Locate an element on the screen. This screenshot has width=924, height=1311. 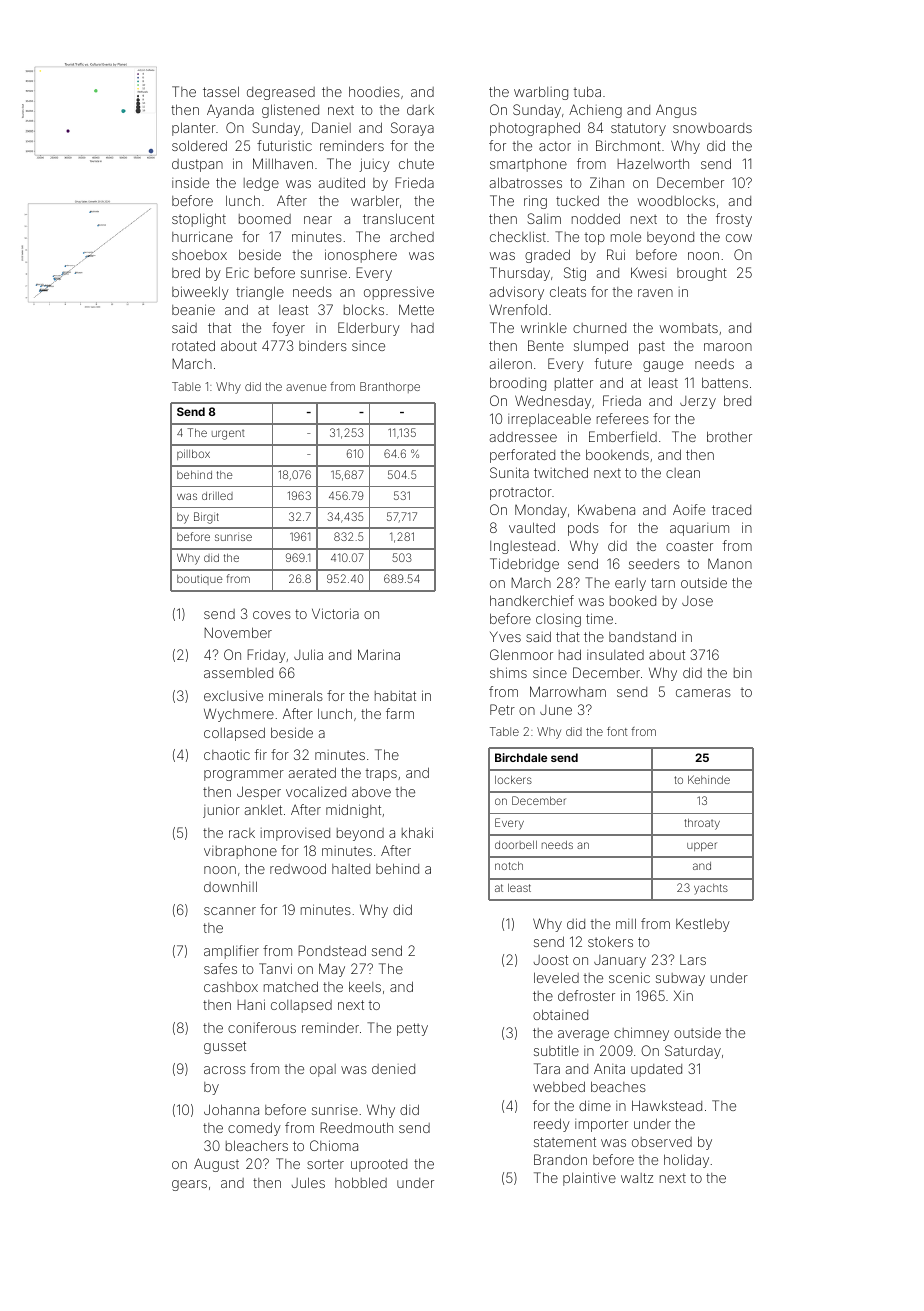
snowboards is located at coordinates (712, 128).
